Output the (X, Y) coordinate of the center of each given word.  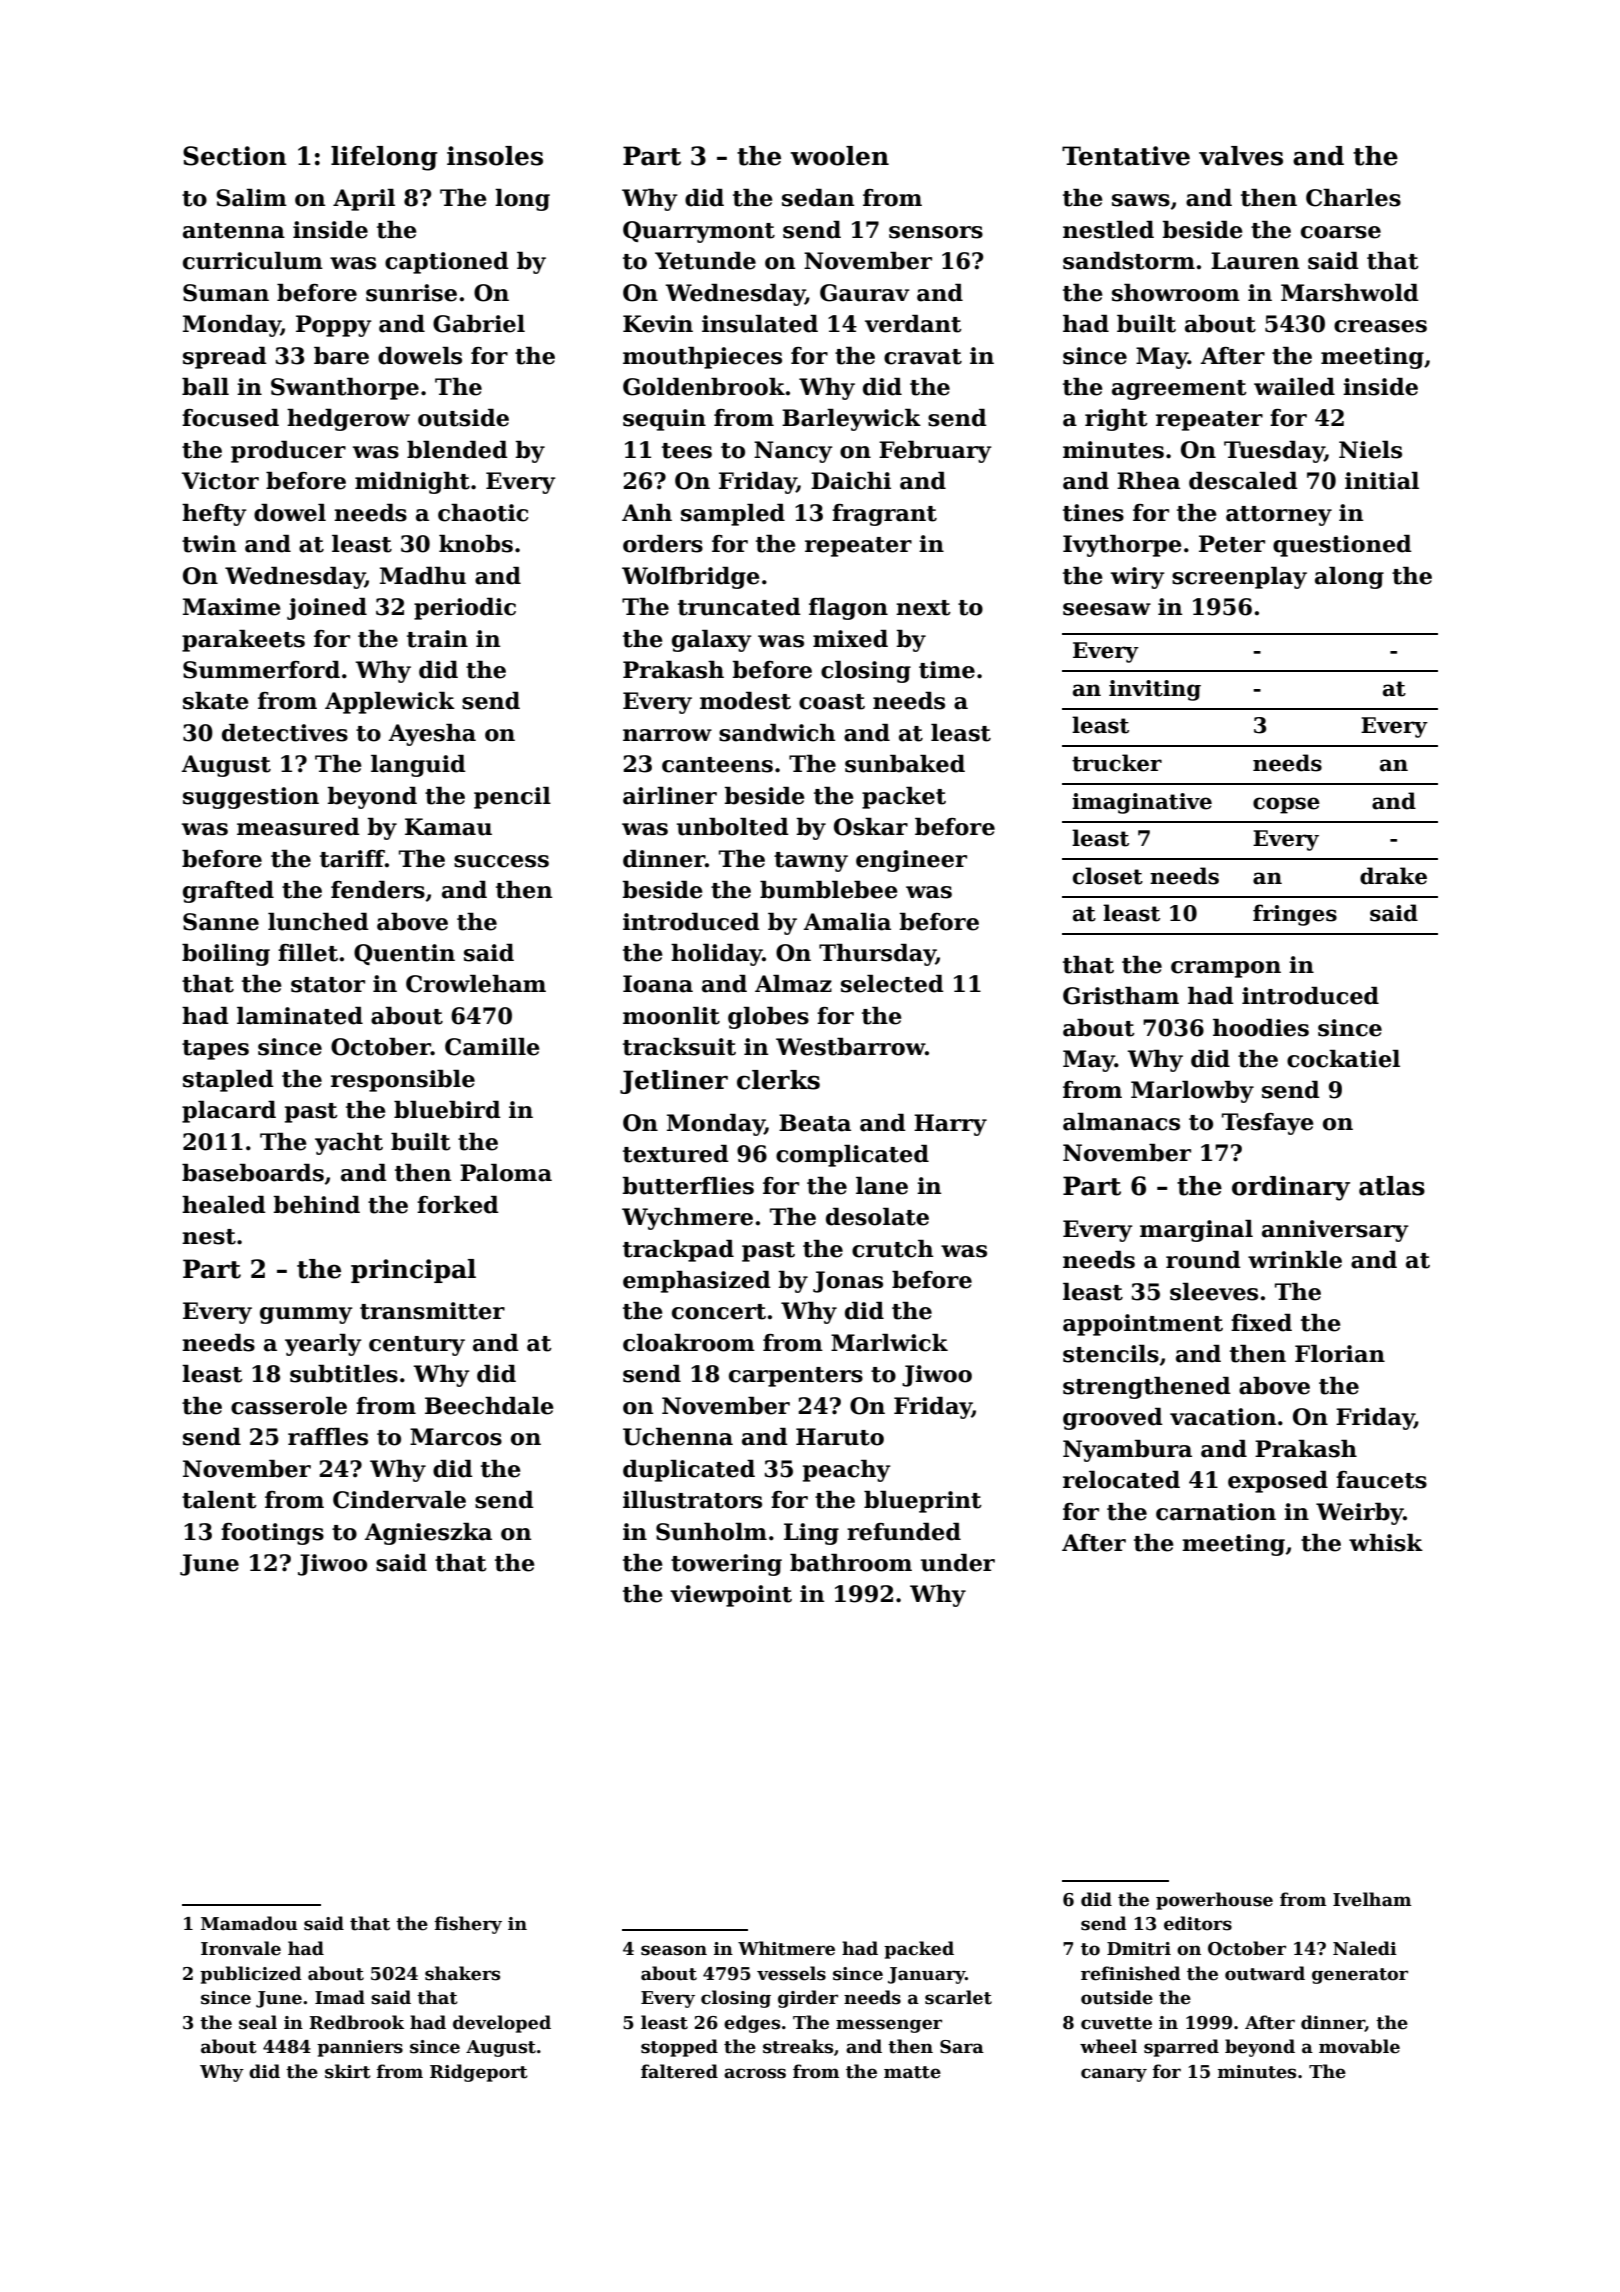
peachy (847, 1471)
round (1203, 1260)
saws (1141, 200)
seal (258, 2022)
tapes (215, 1050)
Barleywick (851, 420)
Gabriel (479, 324)
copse (1286, 805)
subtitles (344, 1374)
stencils (1111, 1354)
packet (904, 798)
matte (912, 2072)
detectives (285, 733)
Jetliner (674, 1082)
